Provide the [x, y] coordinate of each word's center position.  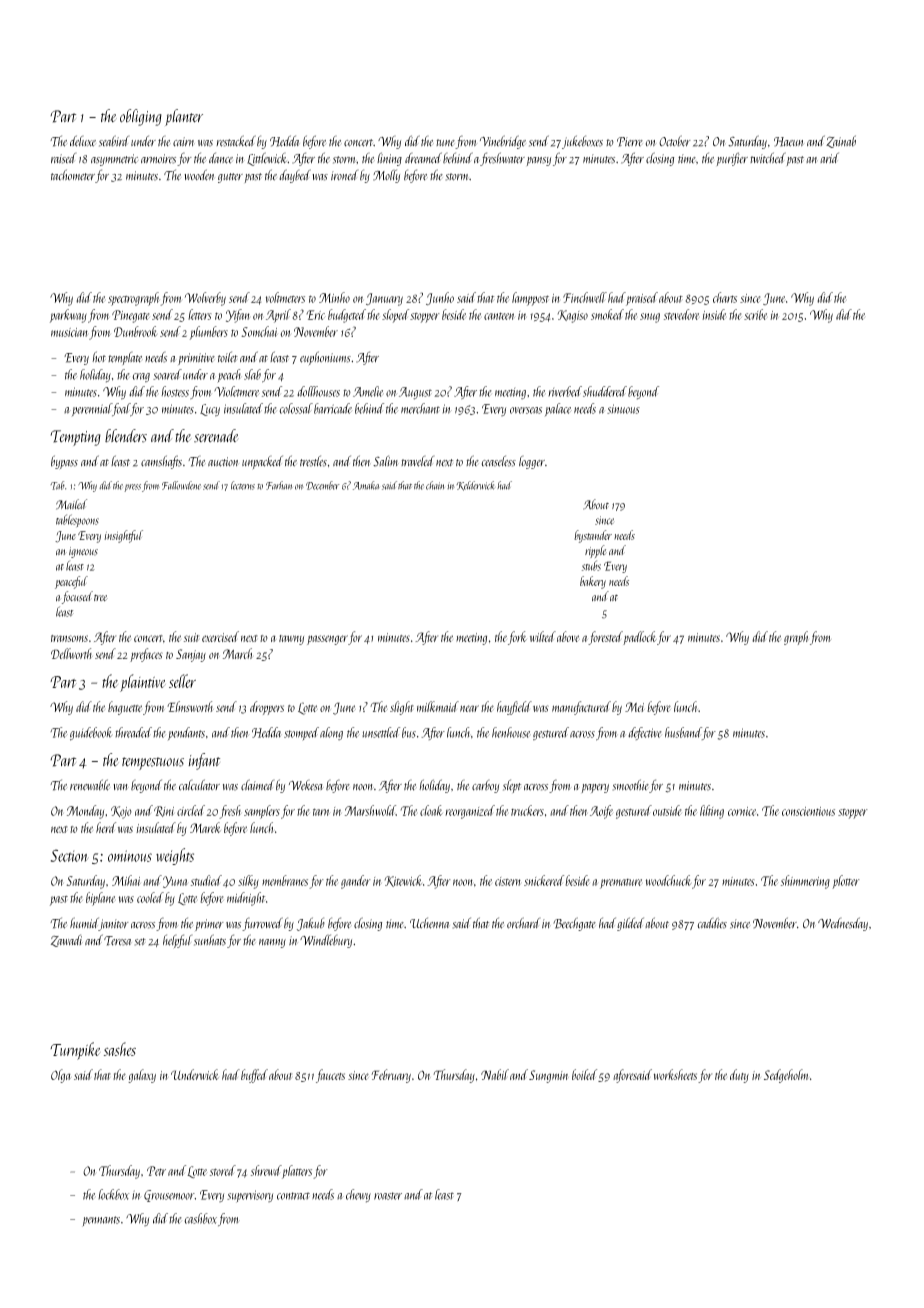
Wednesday [843, 924]
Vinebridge [503, 142]
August [415, 393]
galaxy [142, 1076]
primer [209, 925]
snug [650, 318]
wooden [199, 175]
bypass [64, 462]
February [391, 1076]
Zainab [841, 141]
